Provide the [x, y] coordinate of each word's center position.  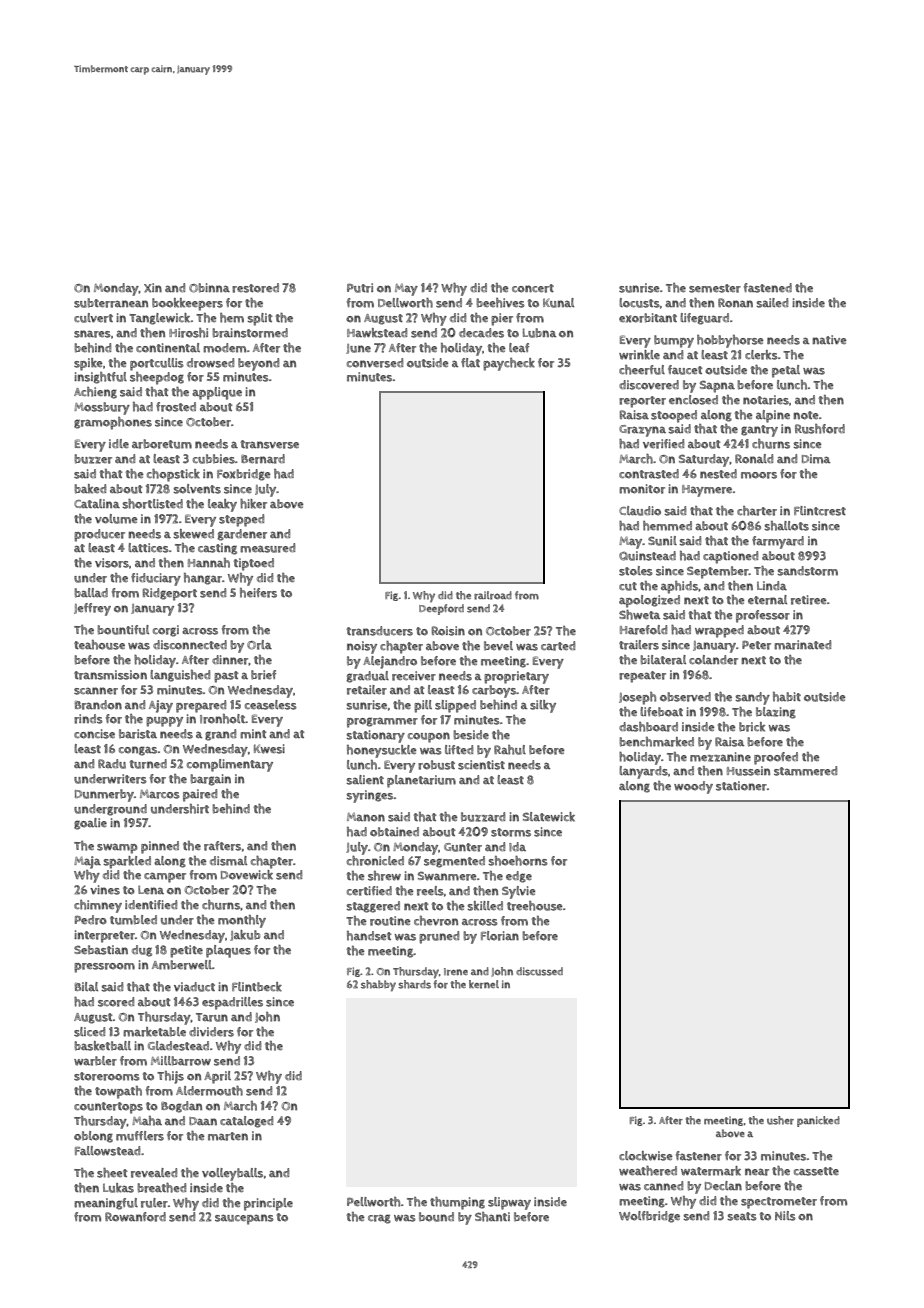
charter [757, 511]
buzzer [93, 459]
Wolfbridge [649, 1217]
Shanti [492, 1217]
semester [715, 288]
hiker [253, 504]
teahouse [99, 645]
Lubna [540, 333]
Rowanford [135, 1217]
